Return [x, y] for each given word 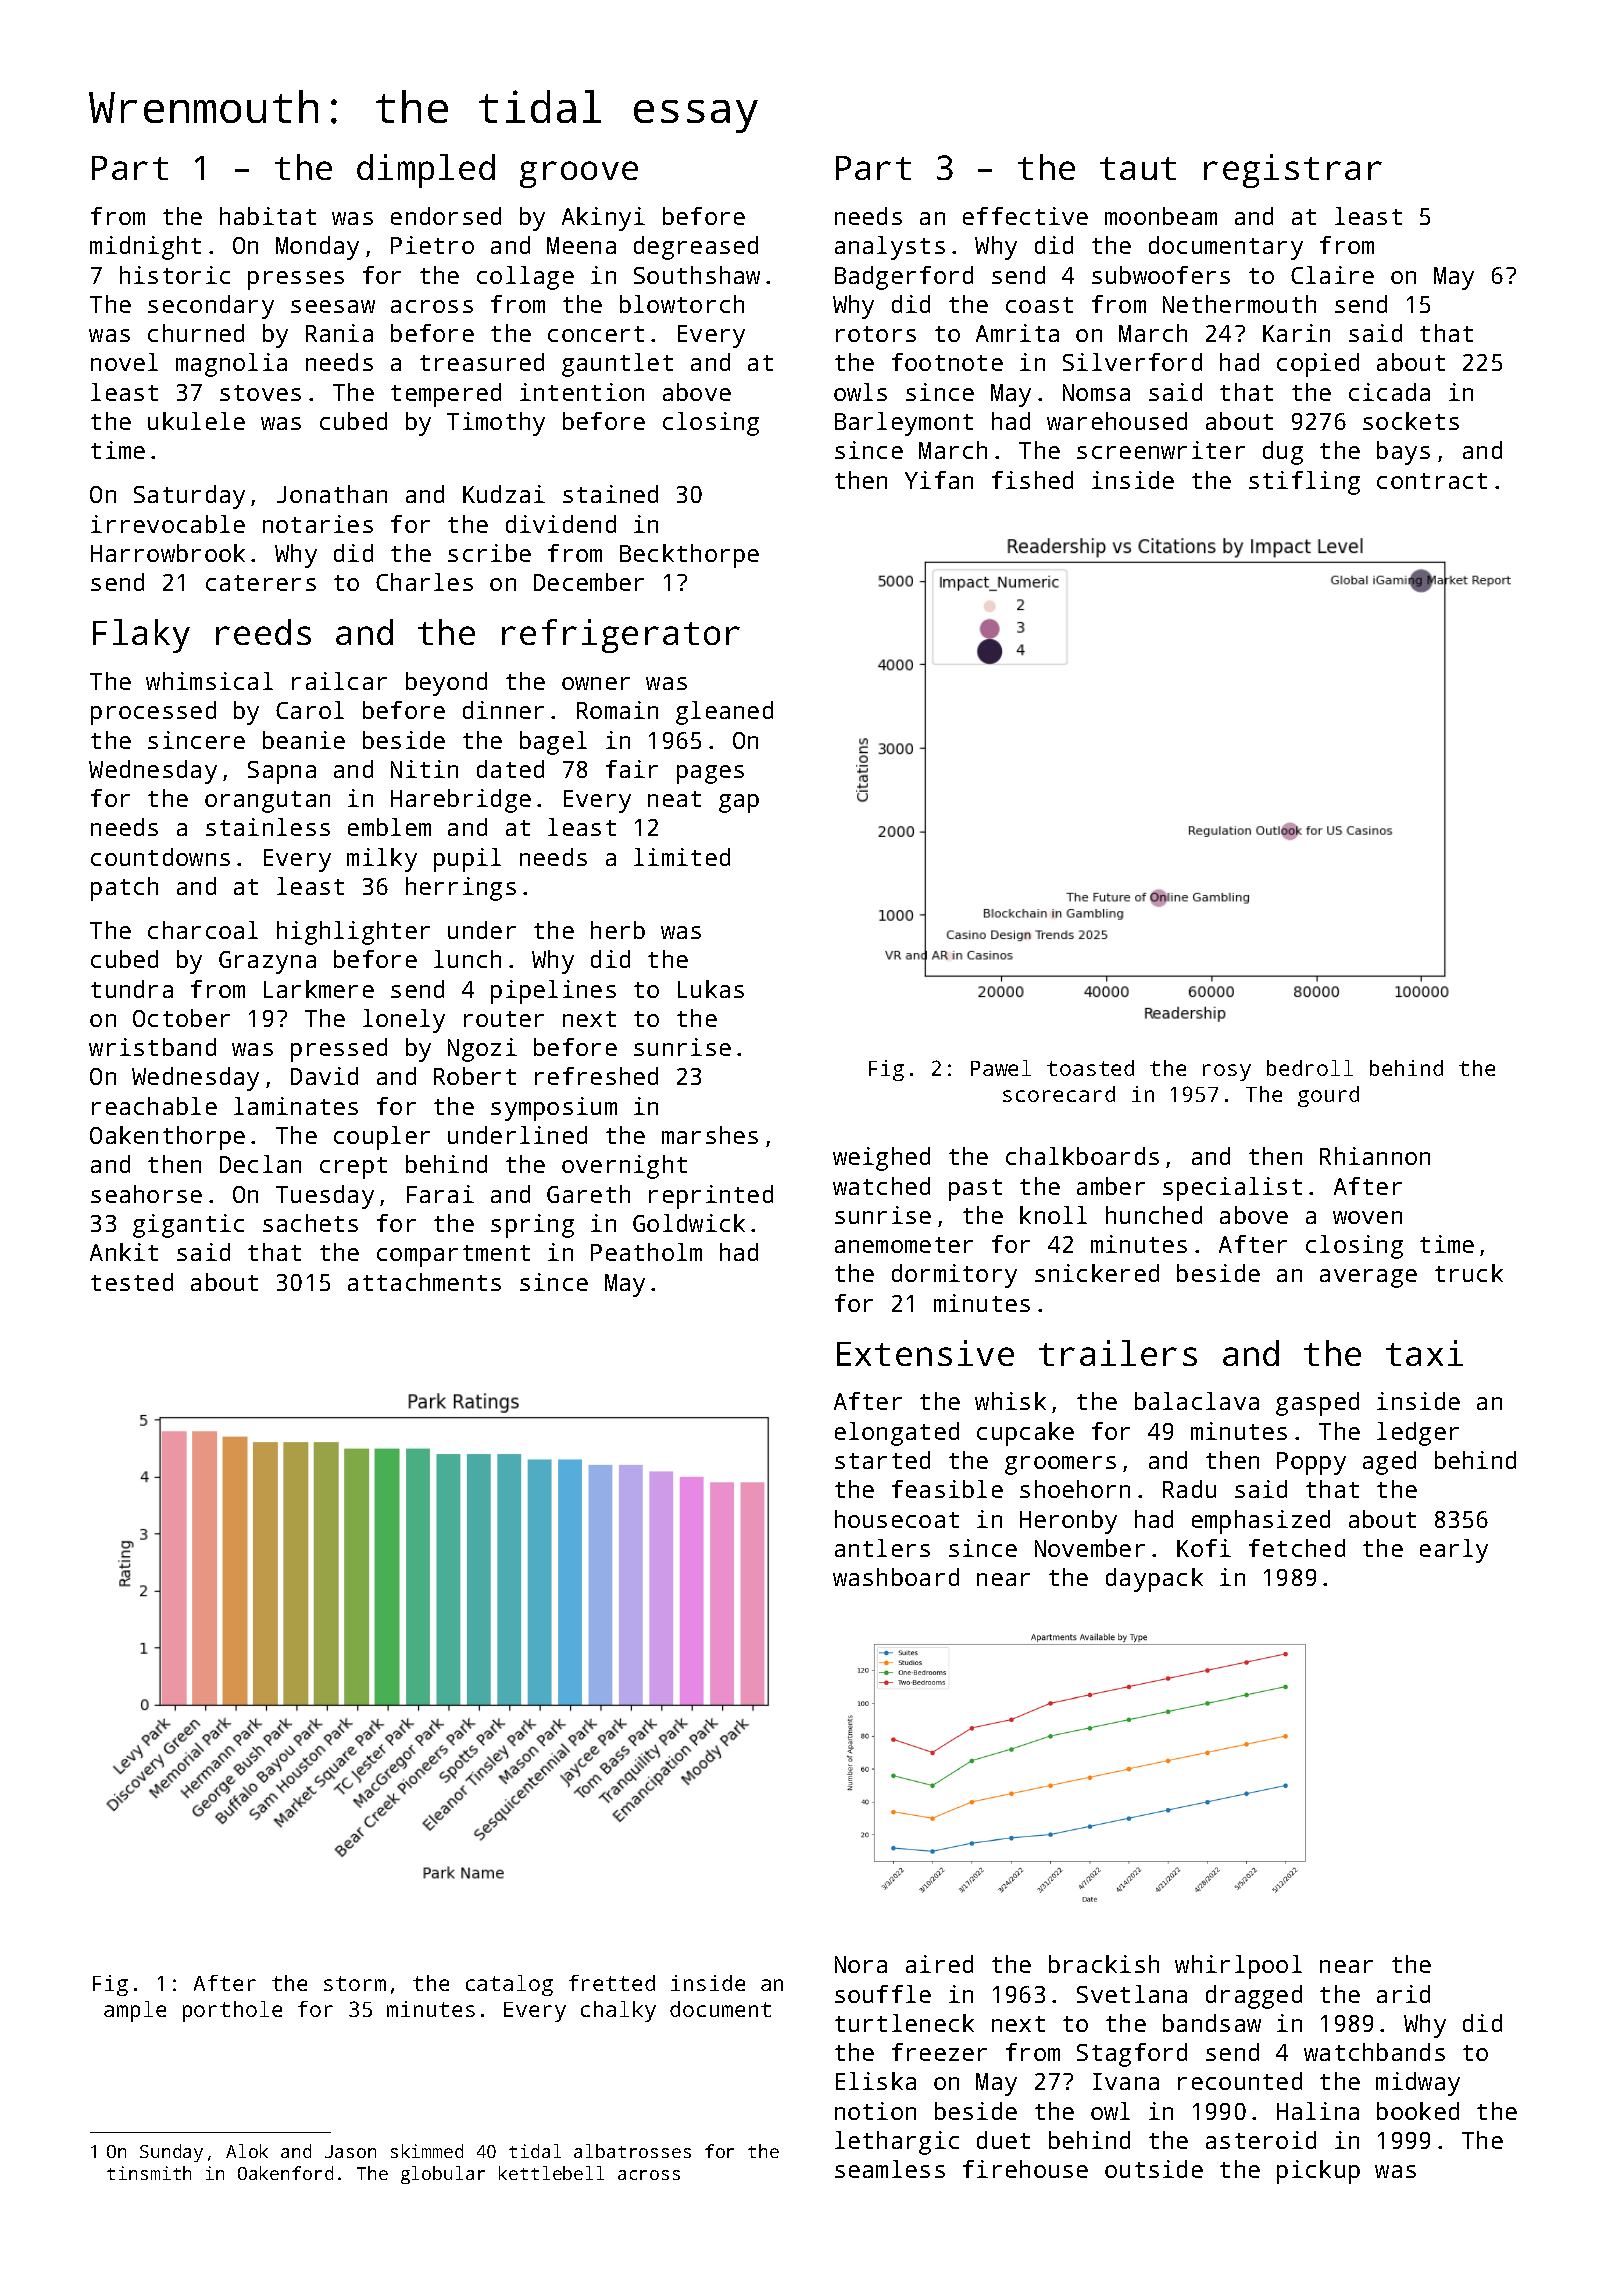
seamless [890, 2169]
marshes [710, 1135]
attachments [424, 1282]
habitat [268, 216]
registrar [1293, 171]
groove [579, 174]
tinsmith [149, 2173]
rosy [1227, 1072]
